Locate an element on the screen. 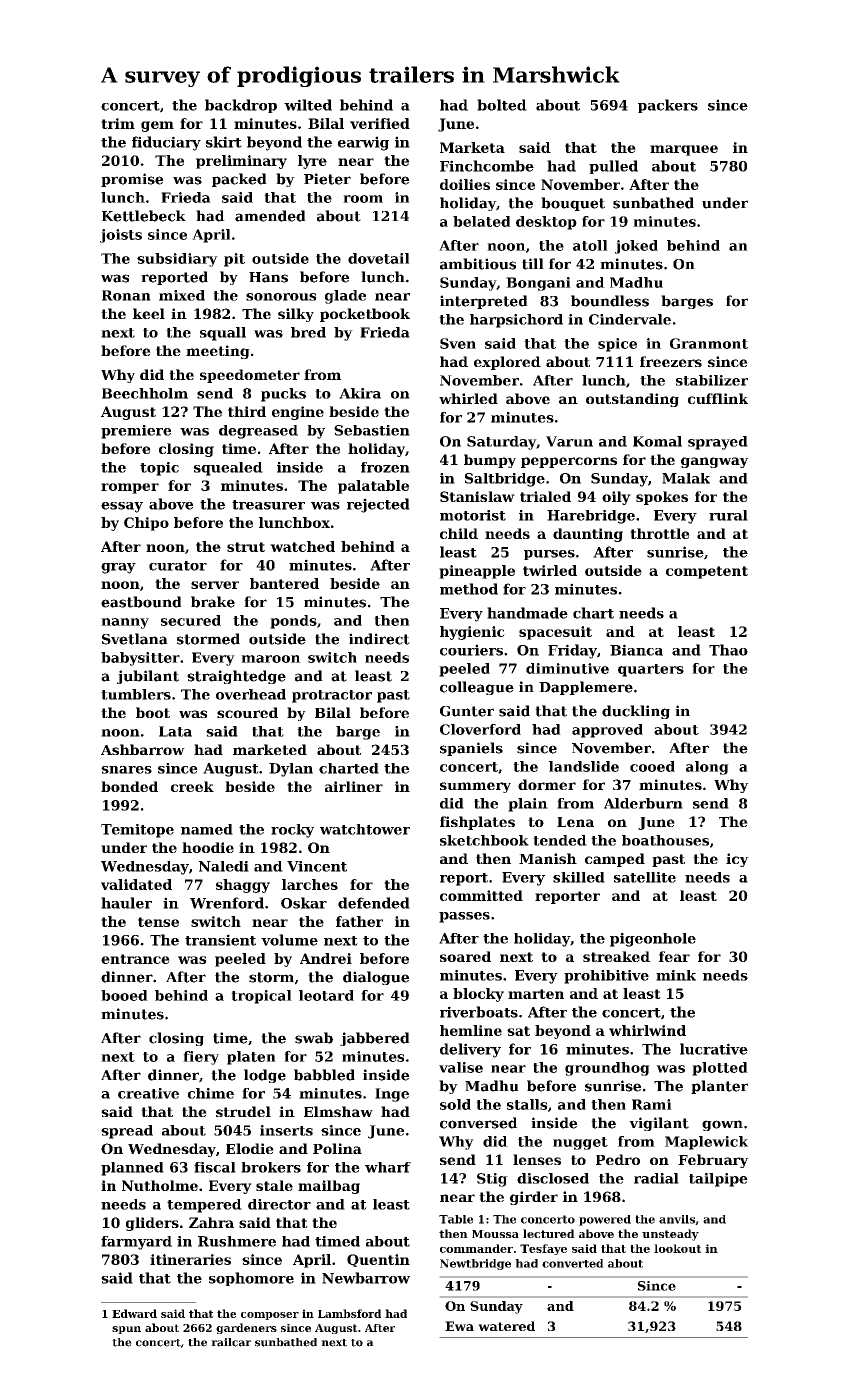  bolted is located at coordinates (502, 105).
